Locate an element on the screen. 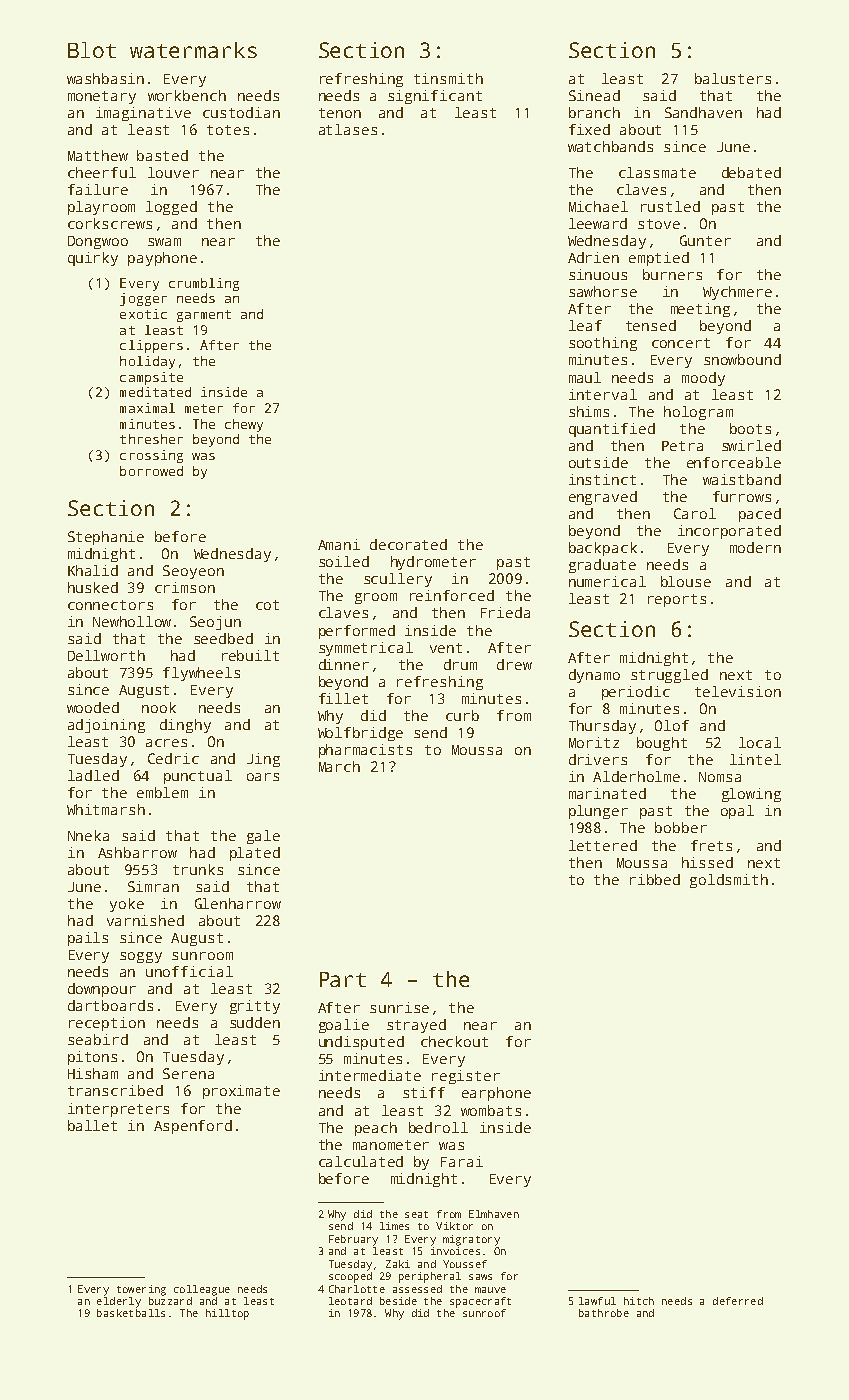 The height and width of the screenshot is (1400, 849). Simran is located at coordinates (153, 886).
